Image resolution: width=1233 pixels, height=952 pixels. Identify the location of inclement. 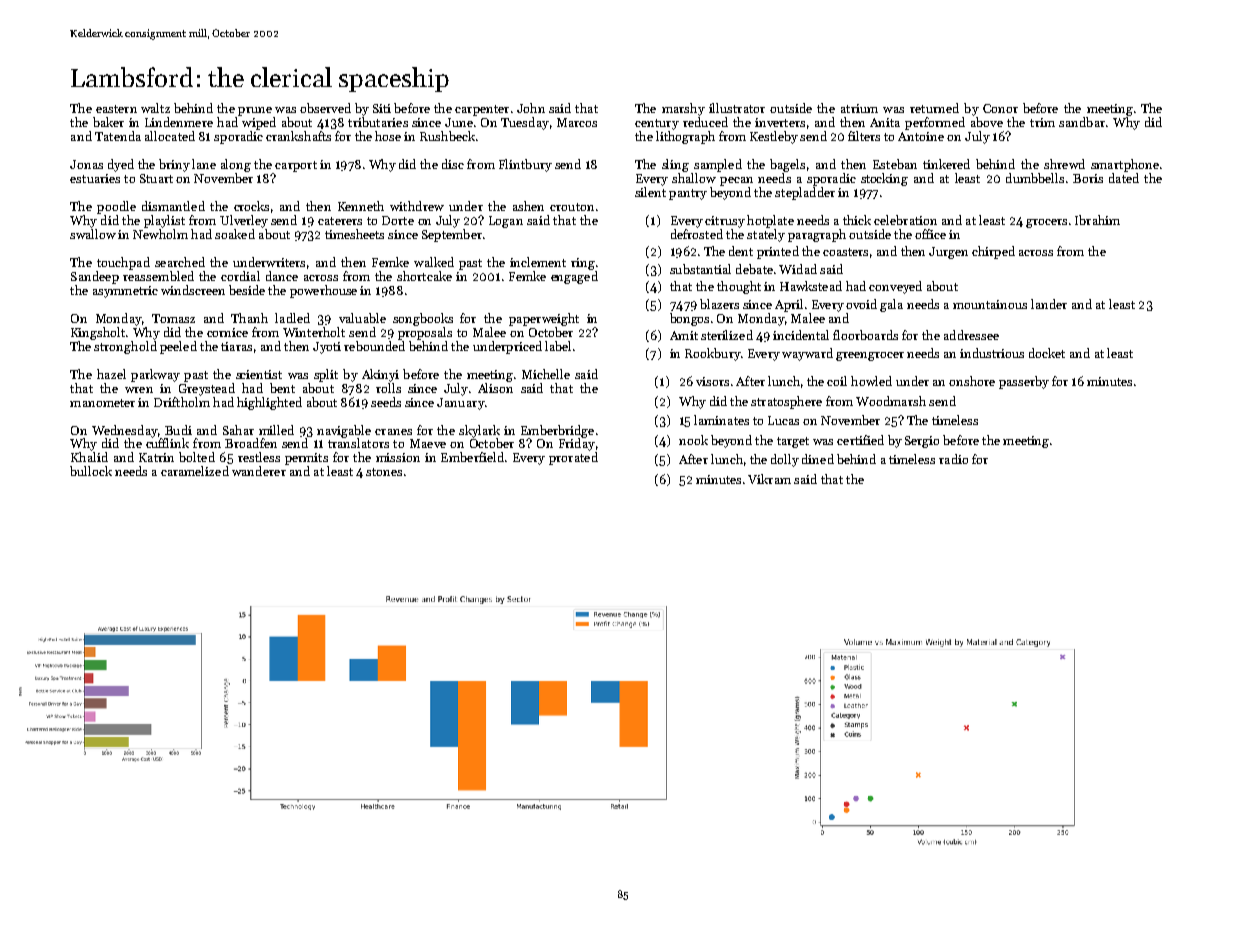
(538, 262).
